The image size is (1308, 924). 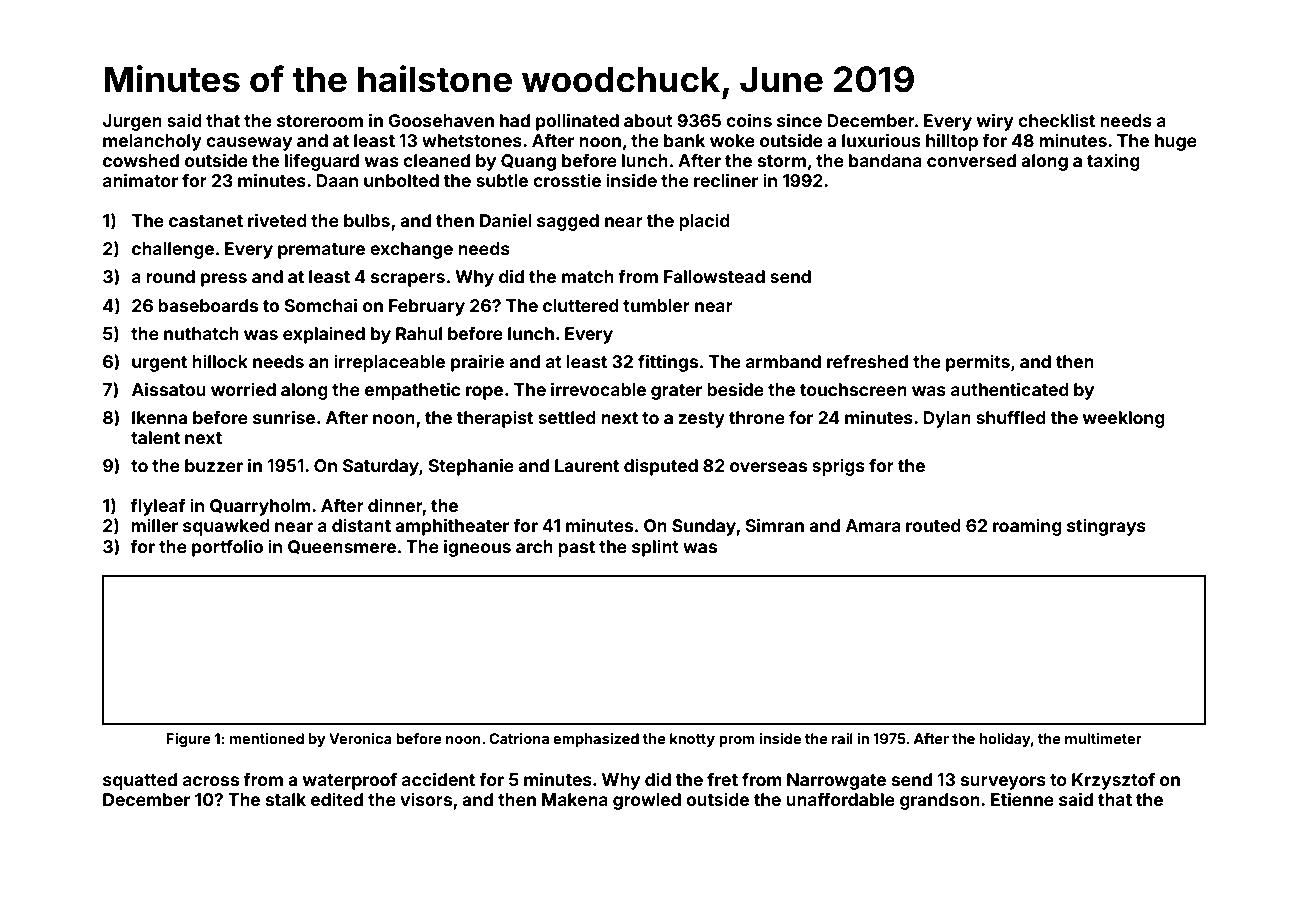 What do you see at coordinates (978, 363) in the screenshot?
I see `permits` at bounding box center [978, 363].
